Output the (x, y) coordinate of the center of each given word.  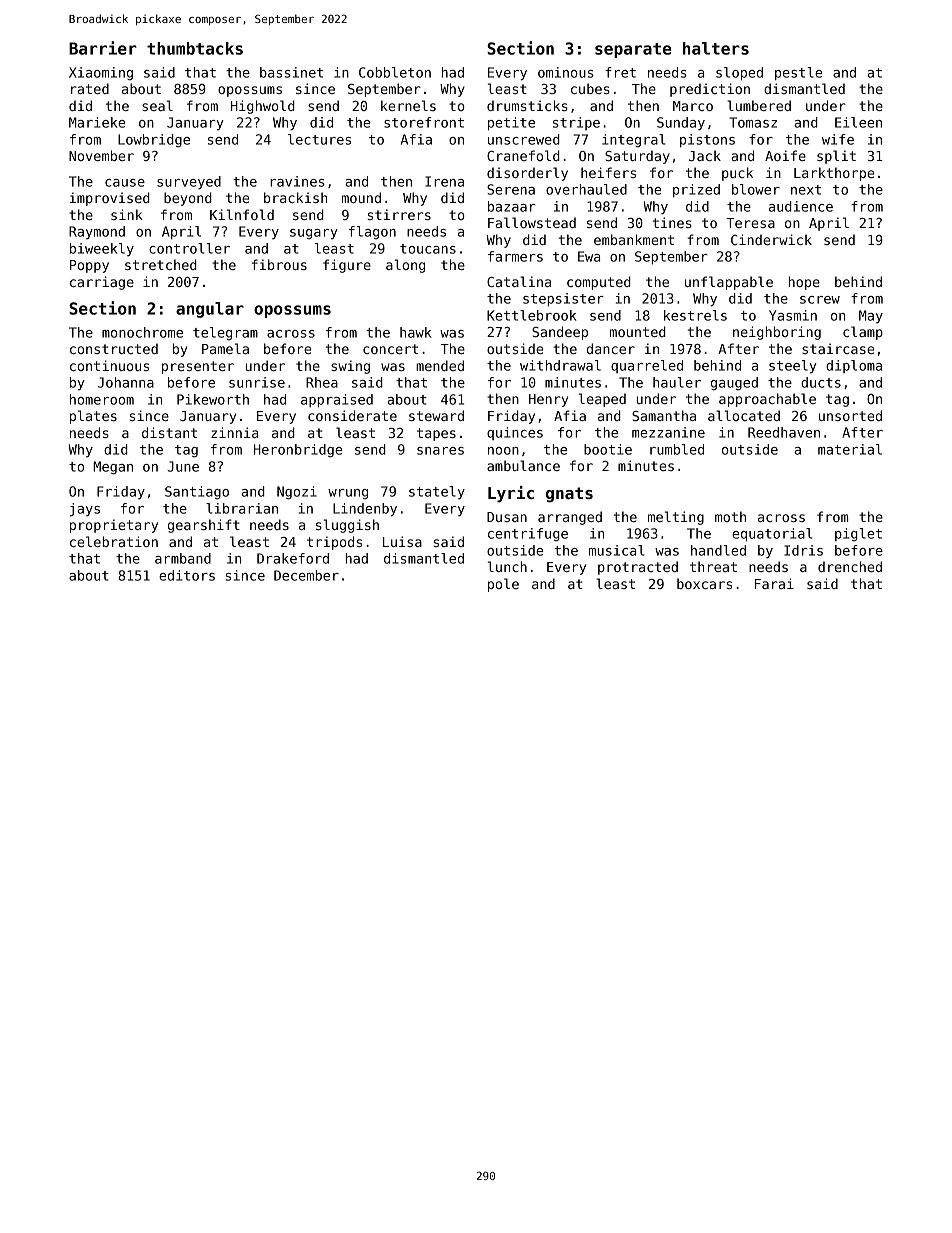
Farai (774, 583)
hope (804, 283)
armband (183, 558)
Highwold (263, 107)
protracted (638, 568)
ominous (566, 72)
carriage (102, 283)
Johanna (126, 382)
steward (436, 415)
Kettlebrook (531, 315)
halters (716, 48)
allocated (744, 415)
